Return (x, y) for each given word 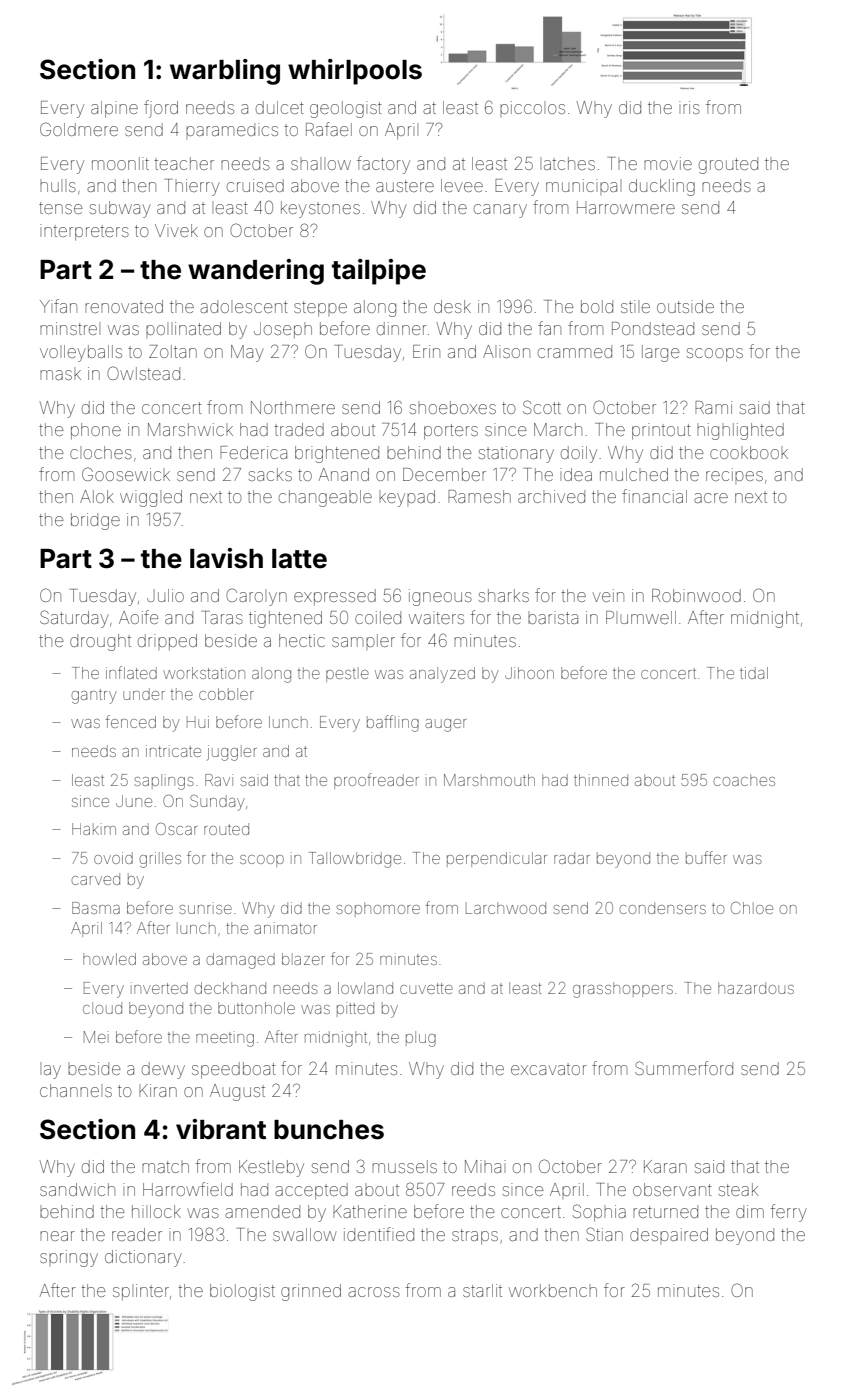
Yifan (58, 306)
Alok (97, 496)
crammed (575, 351)
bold (597, 306)
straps (475, 1237)
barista (553, 617)
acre (711, 498)
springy (69, 1258)
